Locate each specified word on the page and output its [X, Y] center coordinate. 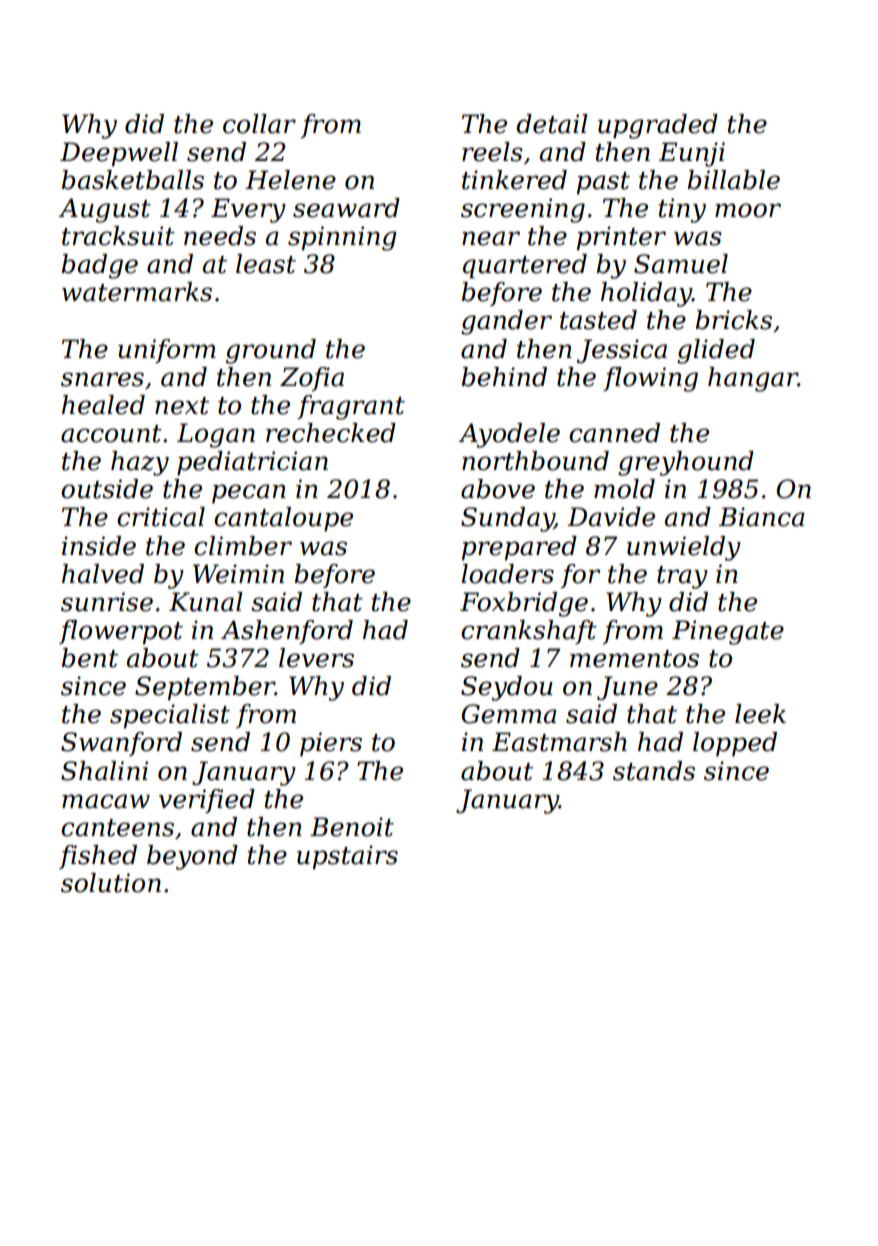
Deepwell [119, 154]
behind [504, 377]
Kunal [206, 602]
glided [716, 351]
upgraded [658, 126]
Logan [216, 435]
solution [111, 883]
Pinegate [728, 632]
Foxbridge [524, 604]
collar [259, 124]
